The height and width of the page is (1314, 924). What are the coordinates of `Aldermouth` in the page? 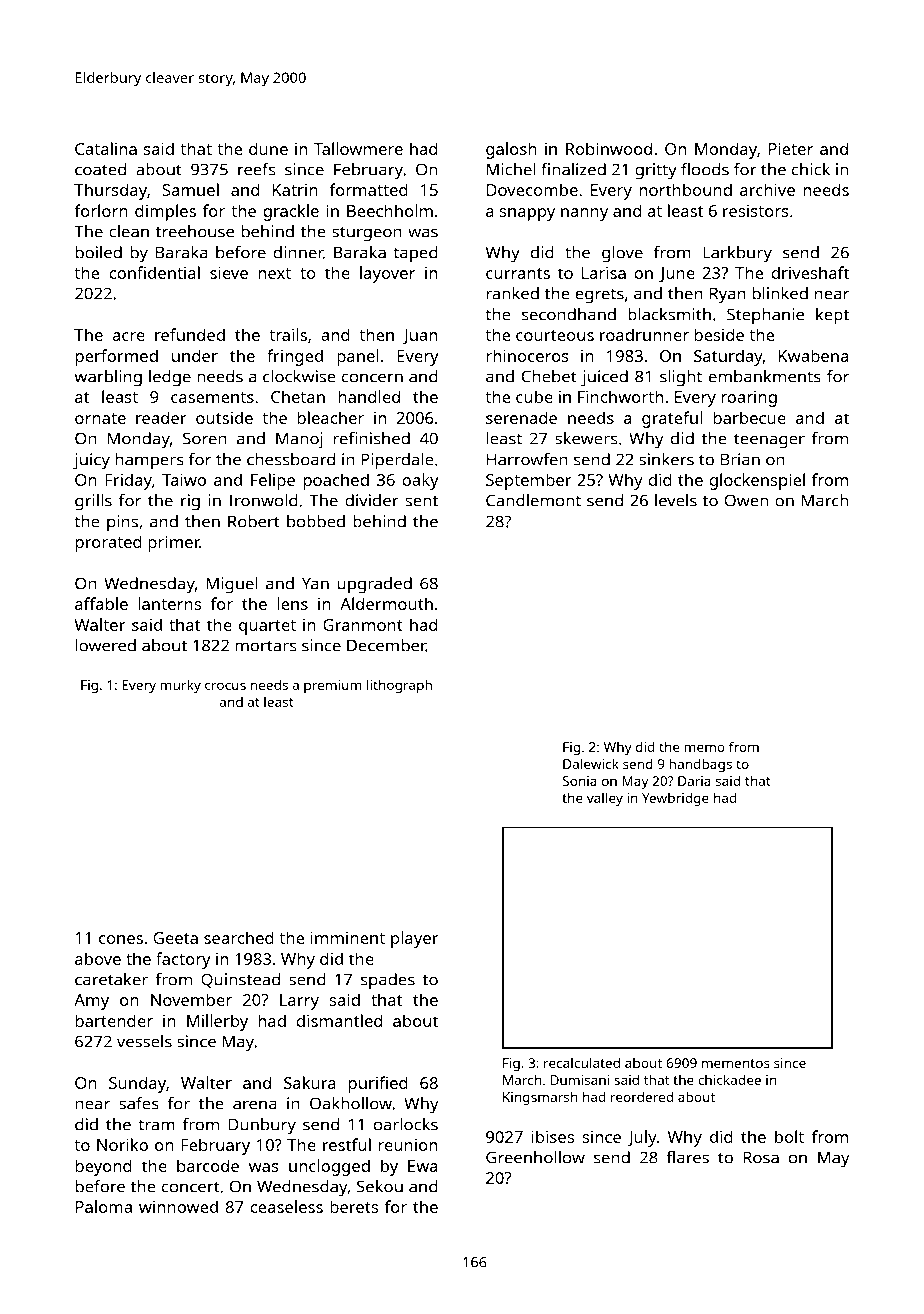 It's located at (386, 603).
